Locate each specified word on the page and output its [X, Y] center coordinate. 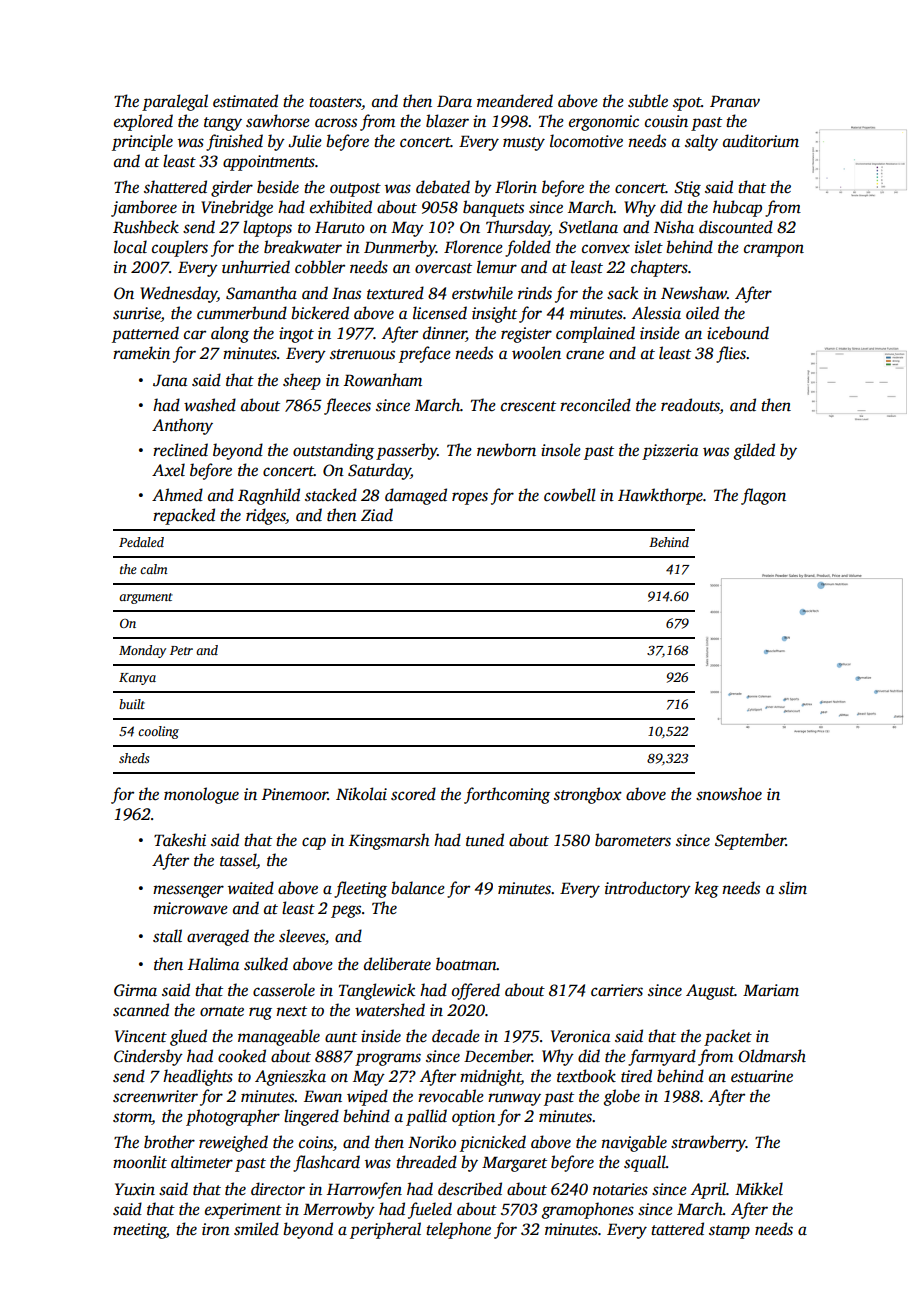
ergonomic [604, 123]
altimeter [202, 1162]
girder [232, 188]
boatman [466, 964]
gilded [754, 451]
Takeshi [180, 840]
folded [528, 248]
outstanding [333, 451]
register [526, 335]
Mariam [771, 990]
